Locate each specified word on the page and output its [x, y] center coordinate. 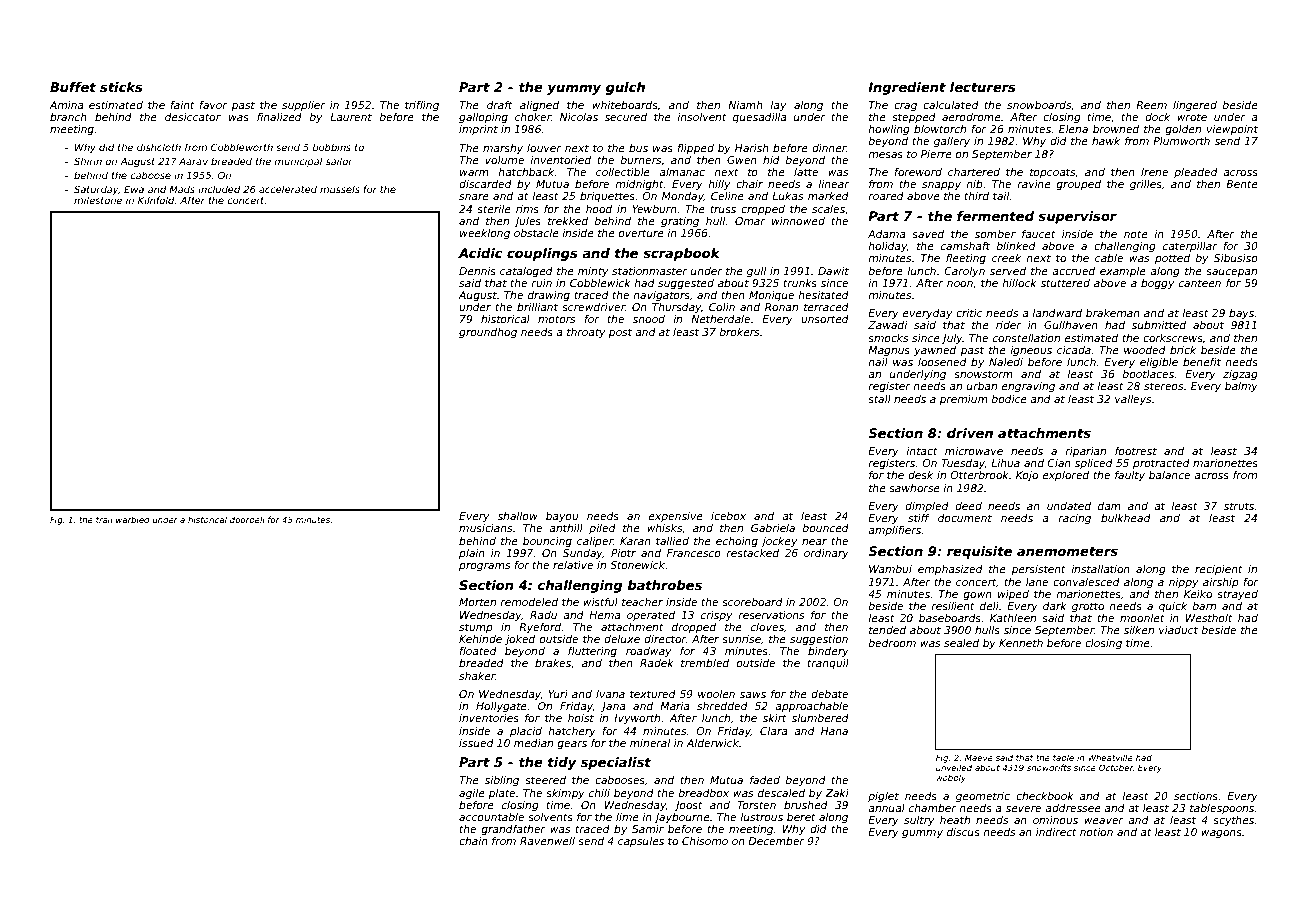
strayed [1237, 595]
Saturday [96, 190]
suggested [686, 284]
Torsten [756, 805]
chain [473, 841]
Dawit [833, 271]
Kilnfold [156, 200]
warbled [133, 519]
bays [1241, 314]
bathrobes [664, 585]
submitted [1159, 325]
